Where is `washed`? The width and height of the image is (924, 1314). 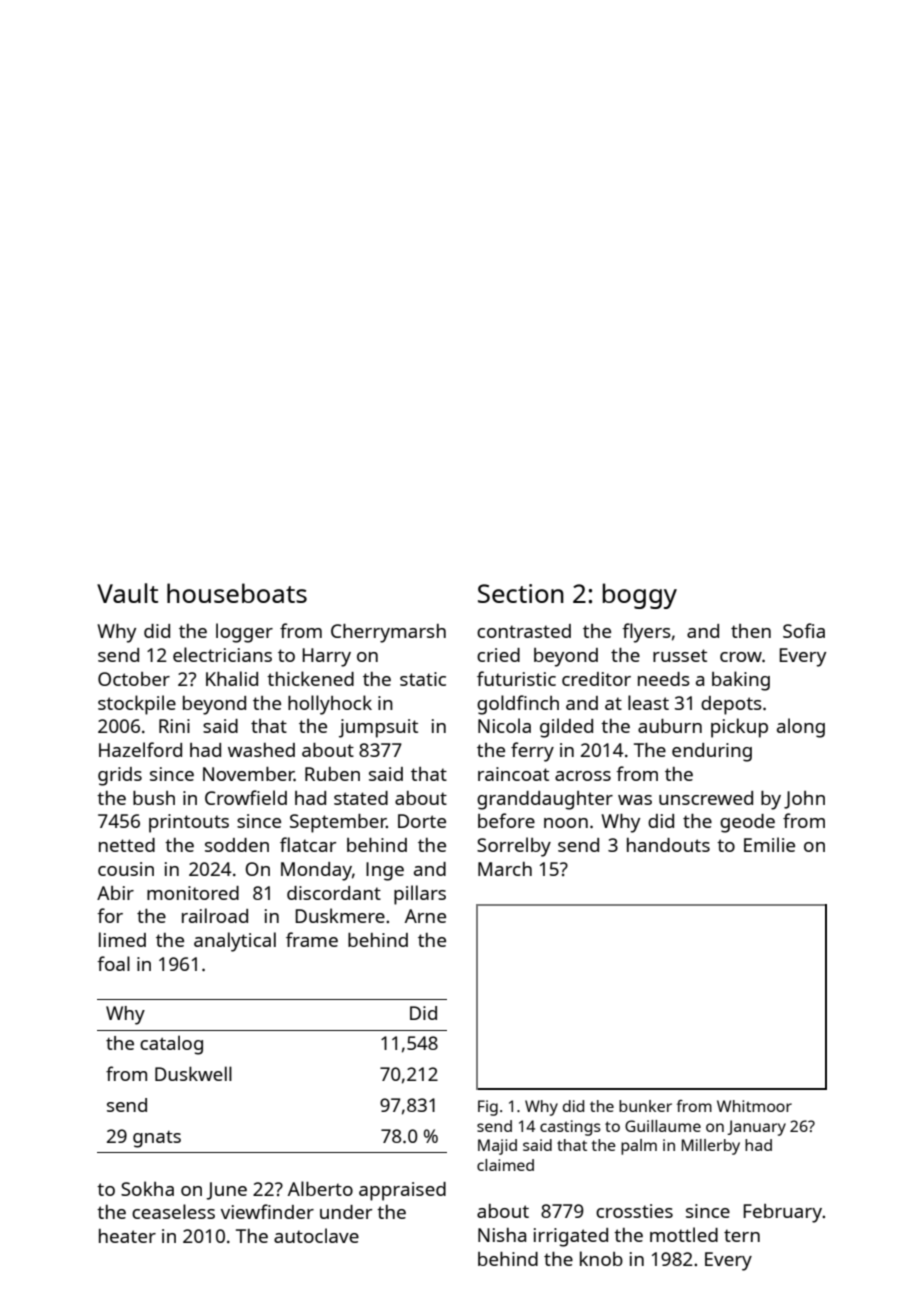
washed is located at coordinates (261, 750).
